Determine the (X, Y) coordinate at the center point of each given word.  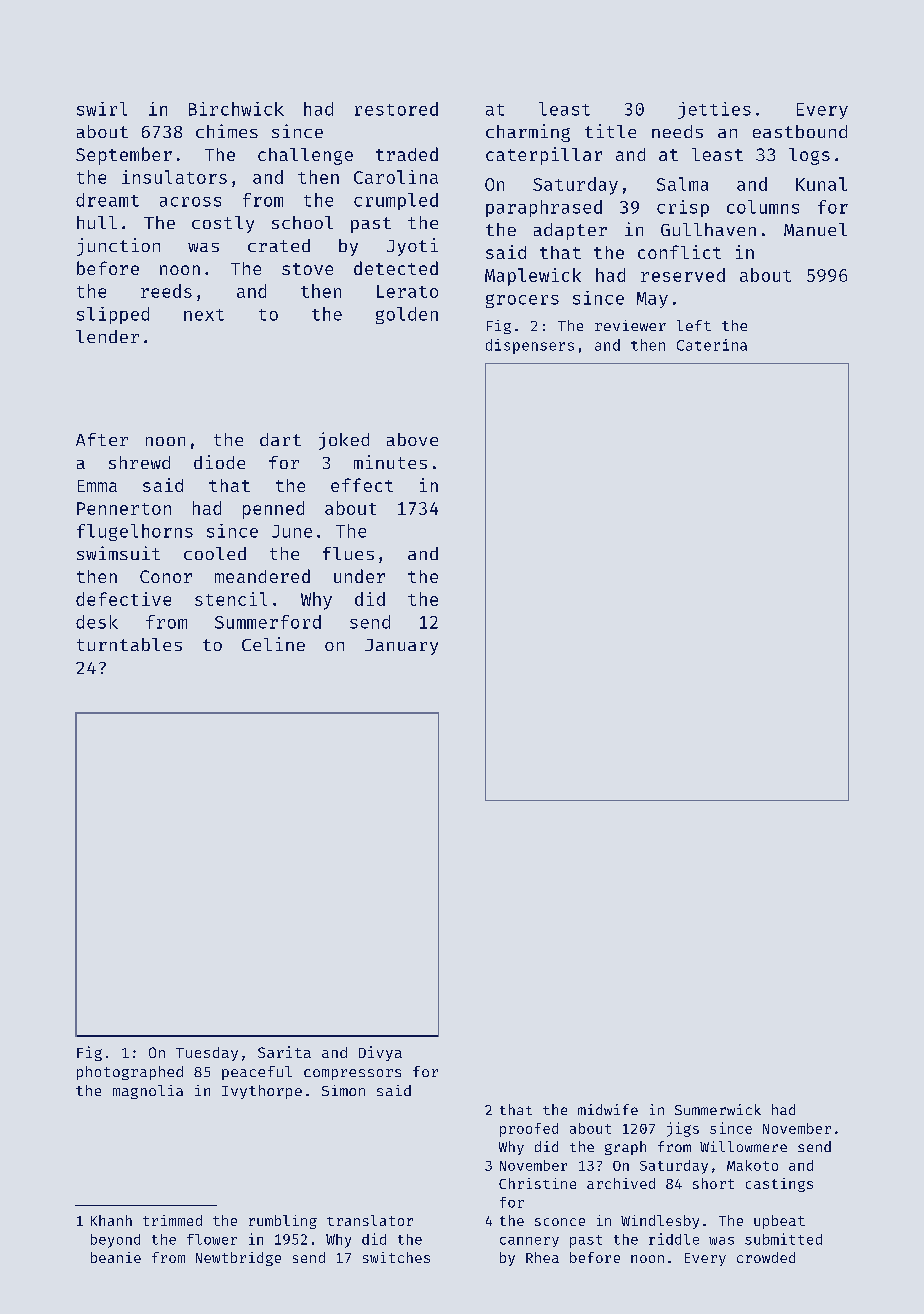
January (401, 647)
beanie (116, 1257)
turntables (129, 644)
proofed (529, 1130)
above (412, 439)
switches (396, 1257)
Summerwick (718, 1109)
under (359, 576)
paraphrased (544, 208)
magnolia (148, 1092)
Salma (682, 184)
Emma (97, 486)
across (190, 202)
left (694, 325)
